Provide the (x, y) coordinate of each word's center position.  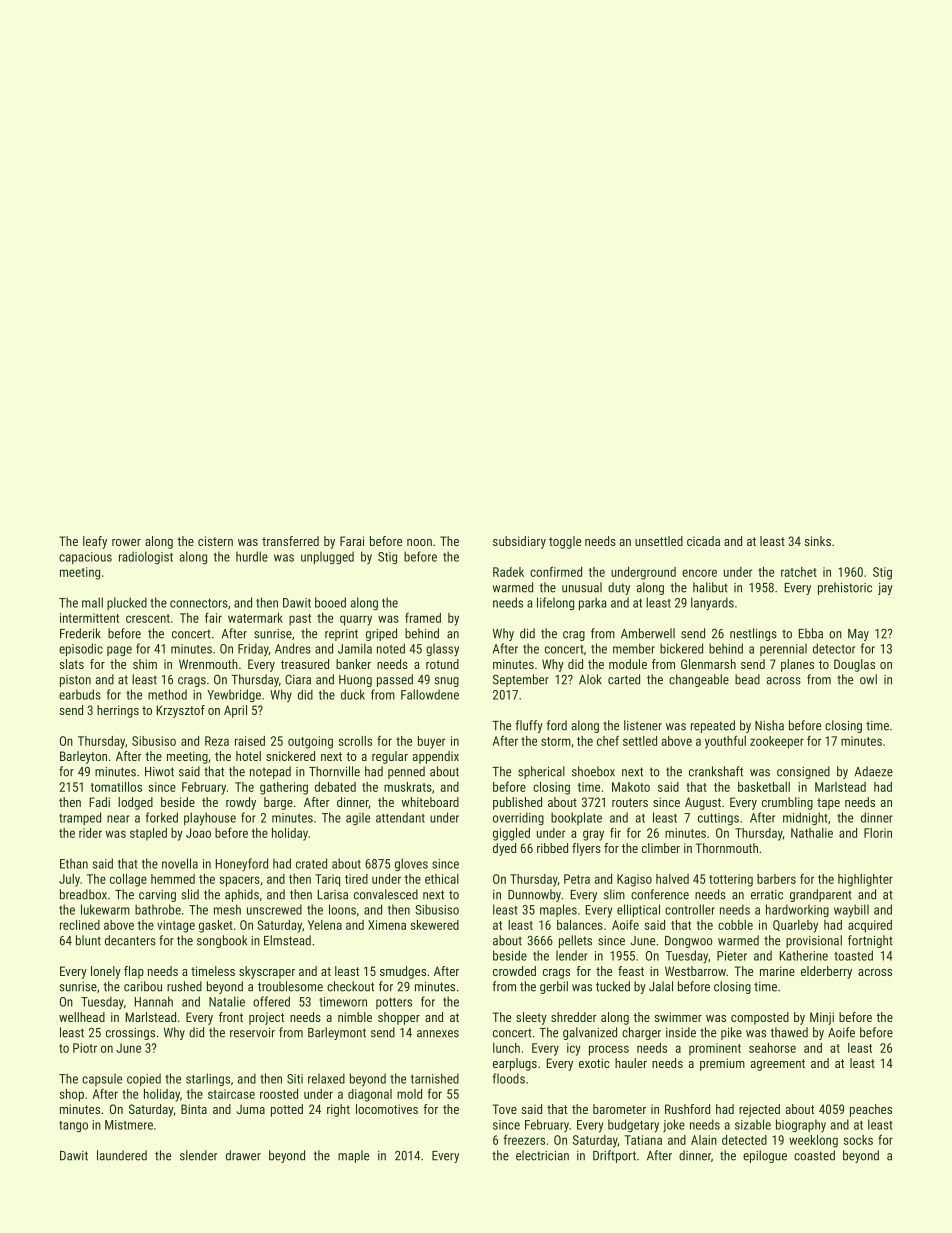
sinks (817, 541)
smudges (403, 972)
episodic (81, 649)
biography (801, 1125)
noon (419, 542)
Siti (295, 1079)
